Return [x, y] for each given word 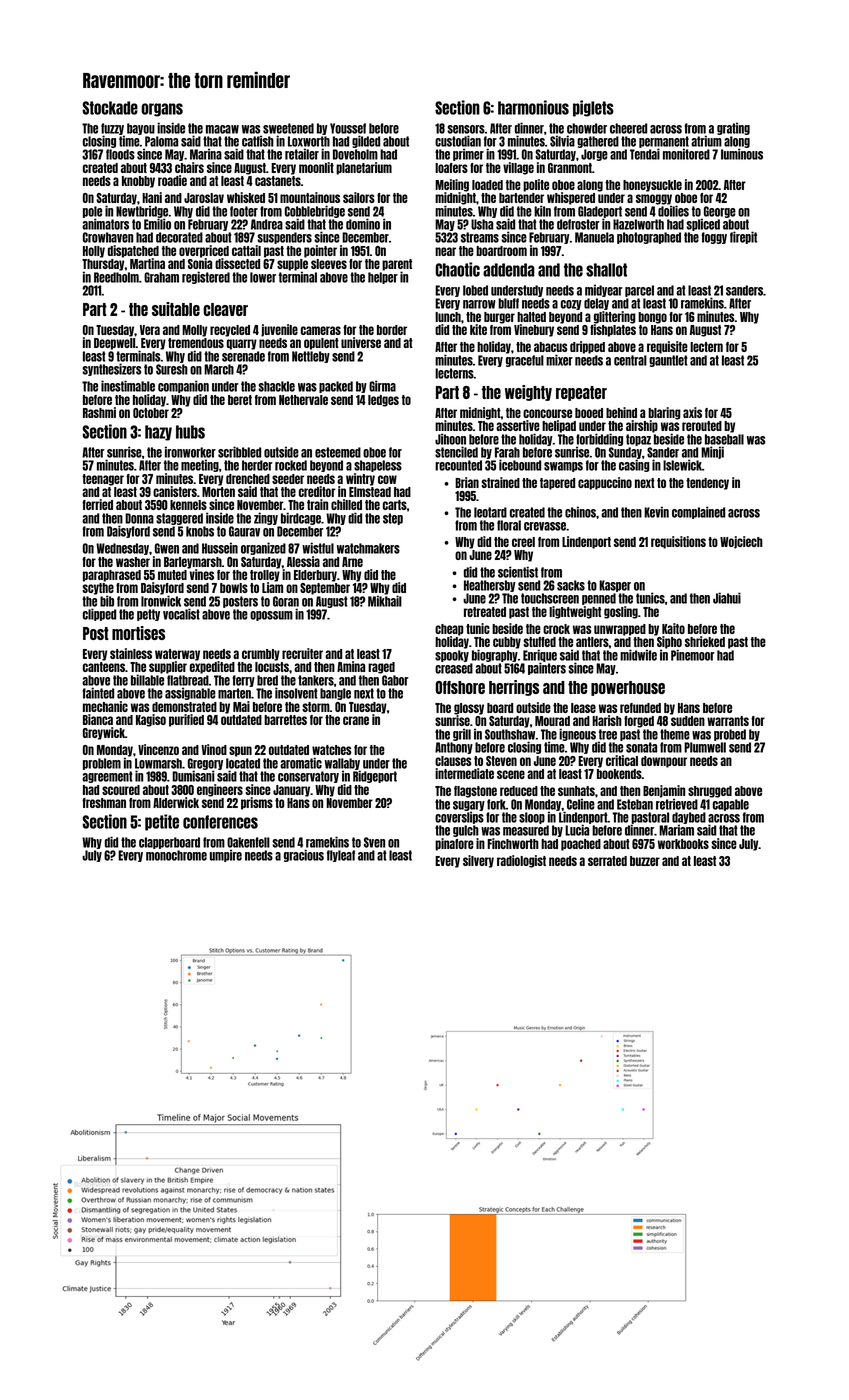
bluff [508, 303]
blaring [664, 413]
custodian [458, 141]
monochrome [176, 855]
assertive [518, 425]
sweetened [288, 128]
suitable [176, 309]
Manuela [594, 237]
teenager [103, 480]
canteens [104, 667]
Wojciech [741, 542]
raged [381, 668]
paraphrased [112, 576]
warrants [728, 721]
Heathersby [489, 586]
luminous [742, 154]
